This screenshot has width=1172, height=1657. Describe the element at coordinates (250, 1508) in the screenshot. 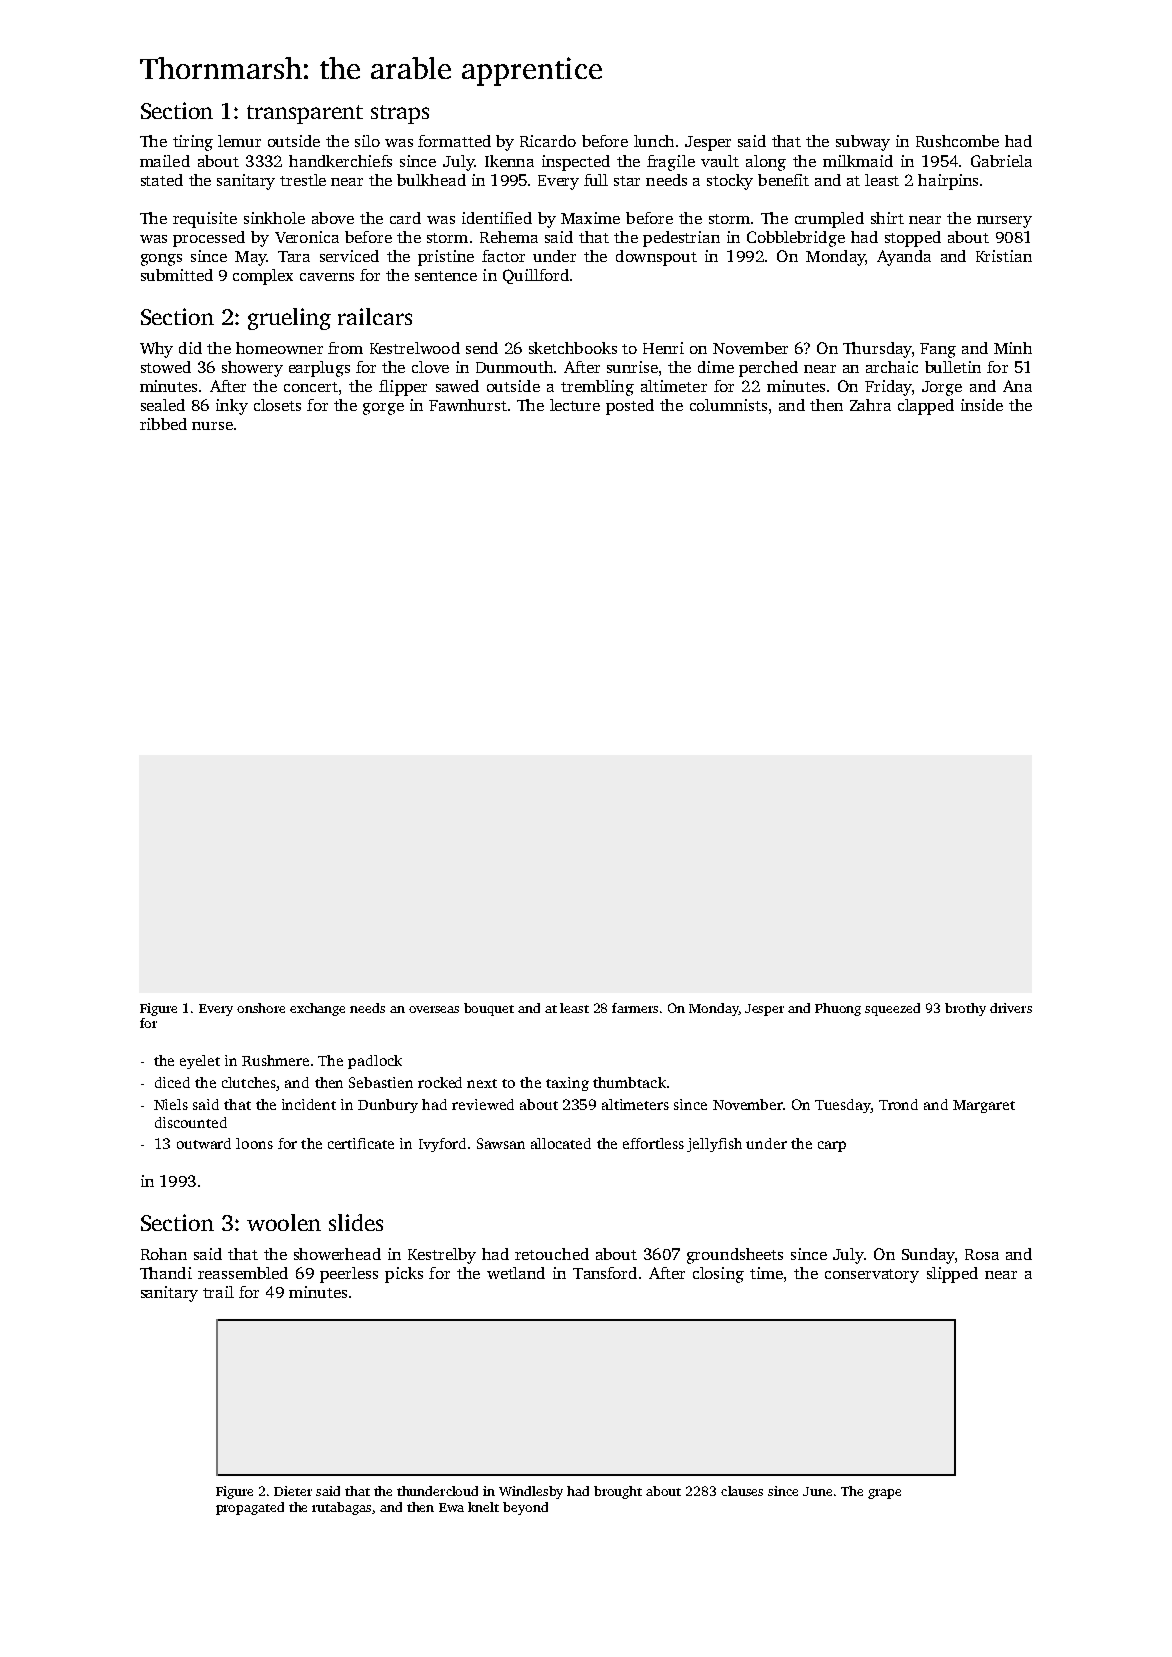

I see `propagated` at that location.
